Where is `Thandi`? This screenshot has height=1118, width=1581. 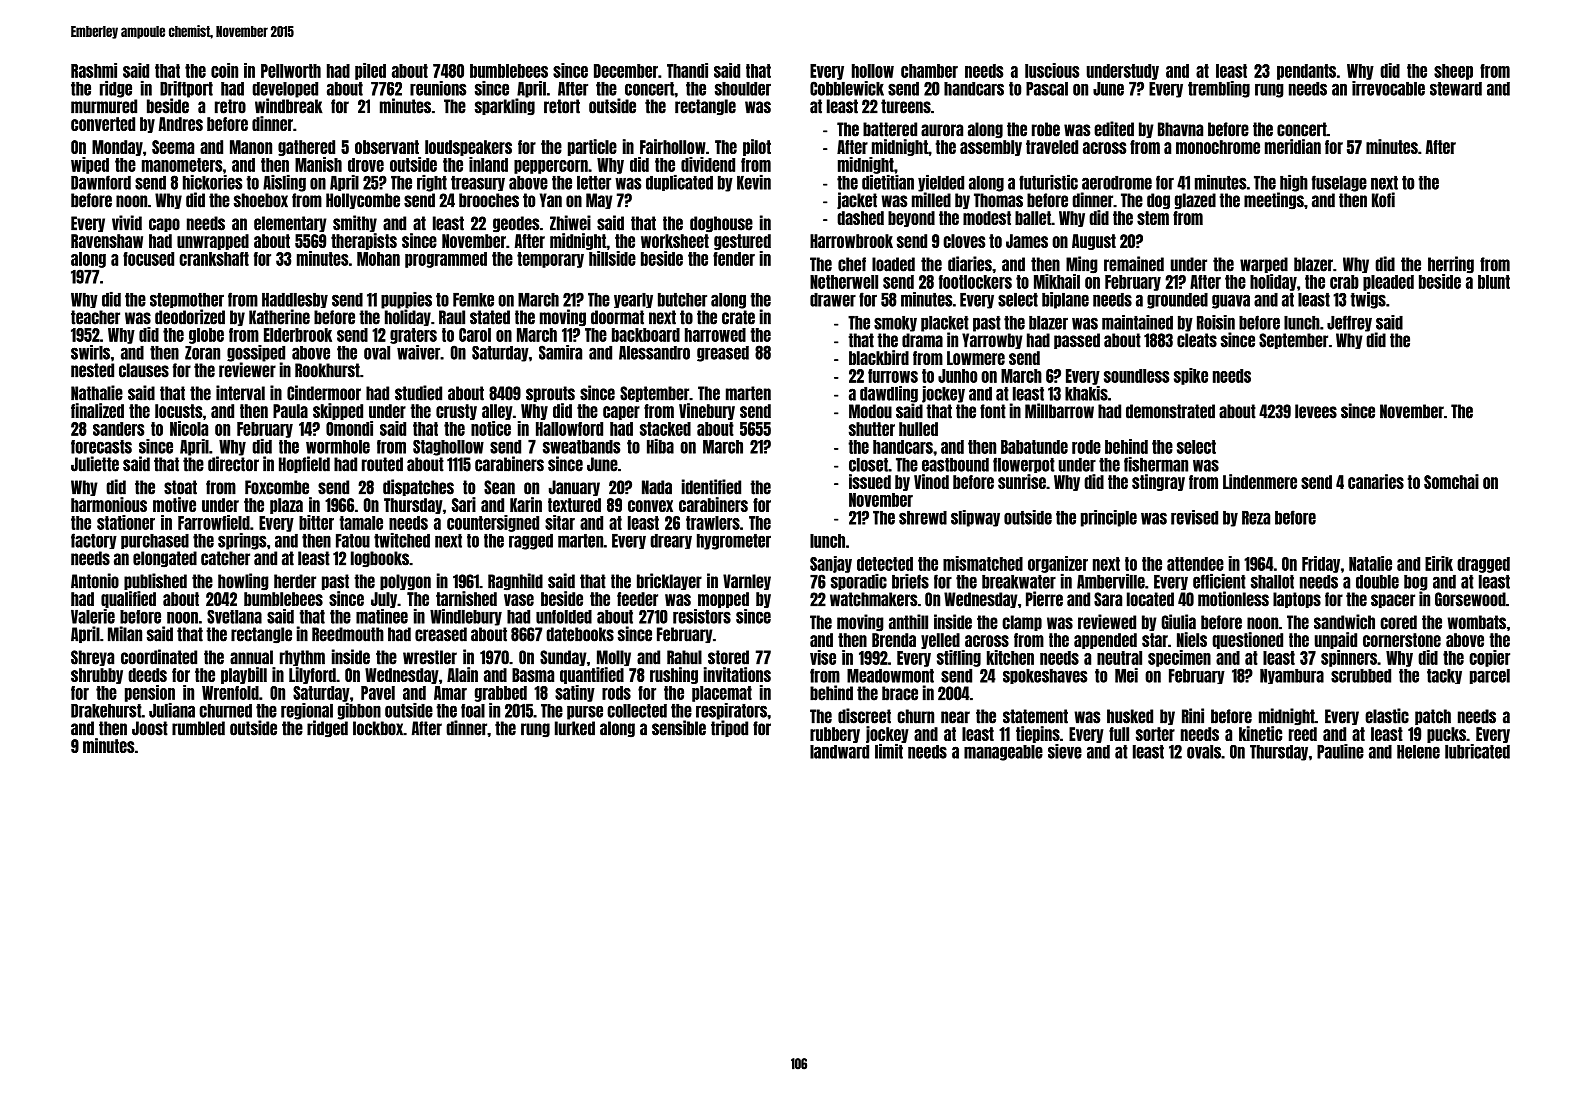
Thandi is located at coordinates (687, 70).
